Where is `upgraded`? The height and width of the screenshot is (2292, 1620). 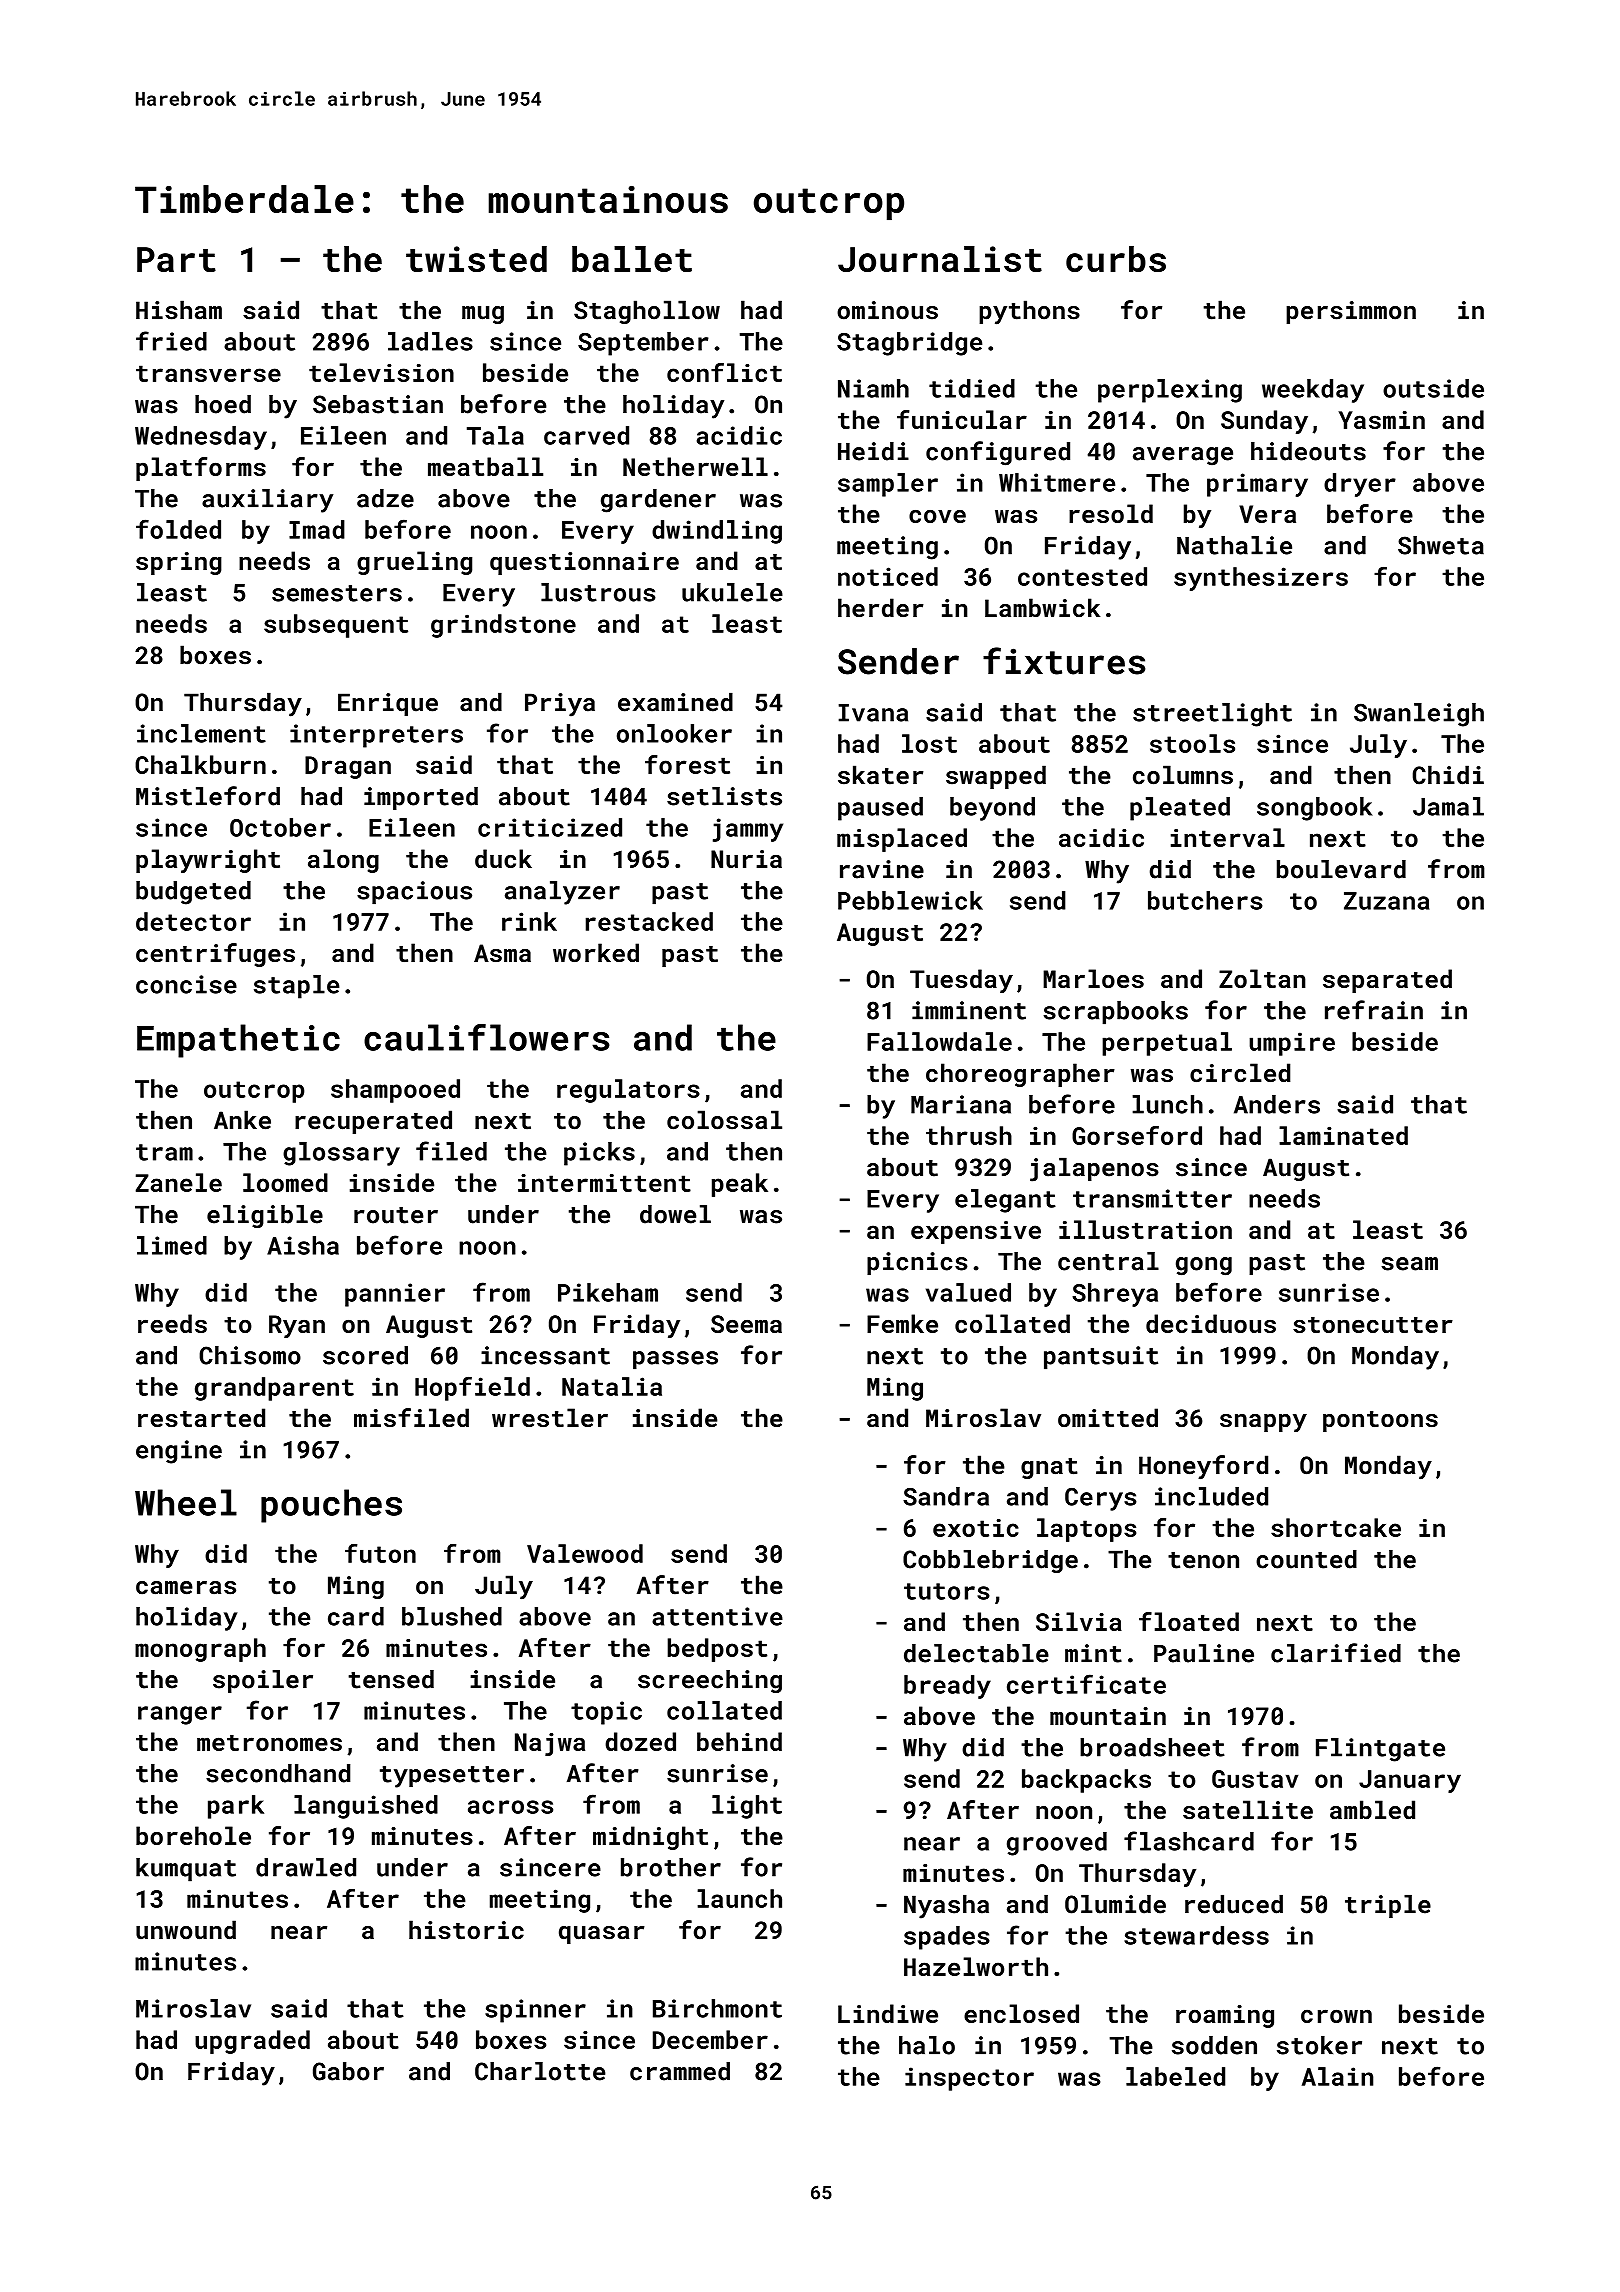
upgraded is located at coordinates (252, 2042).
